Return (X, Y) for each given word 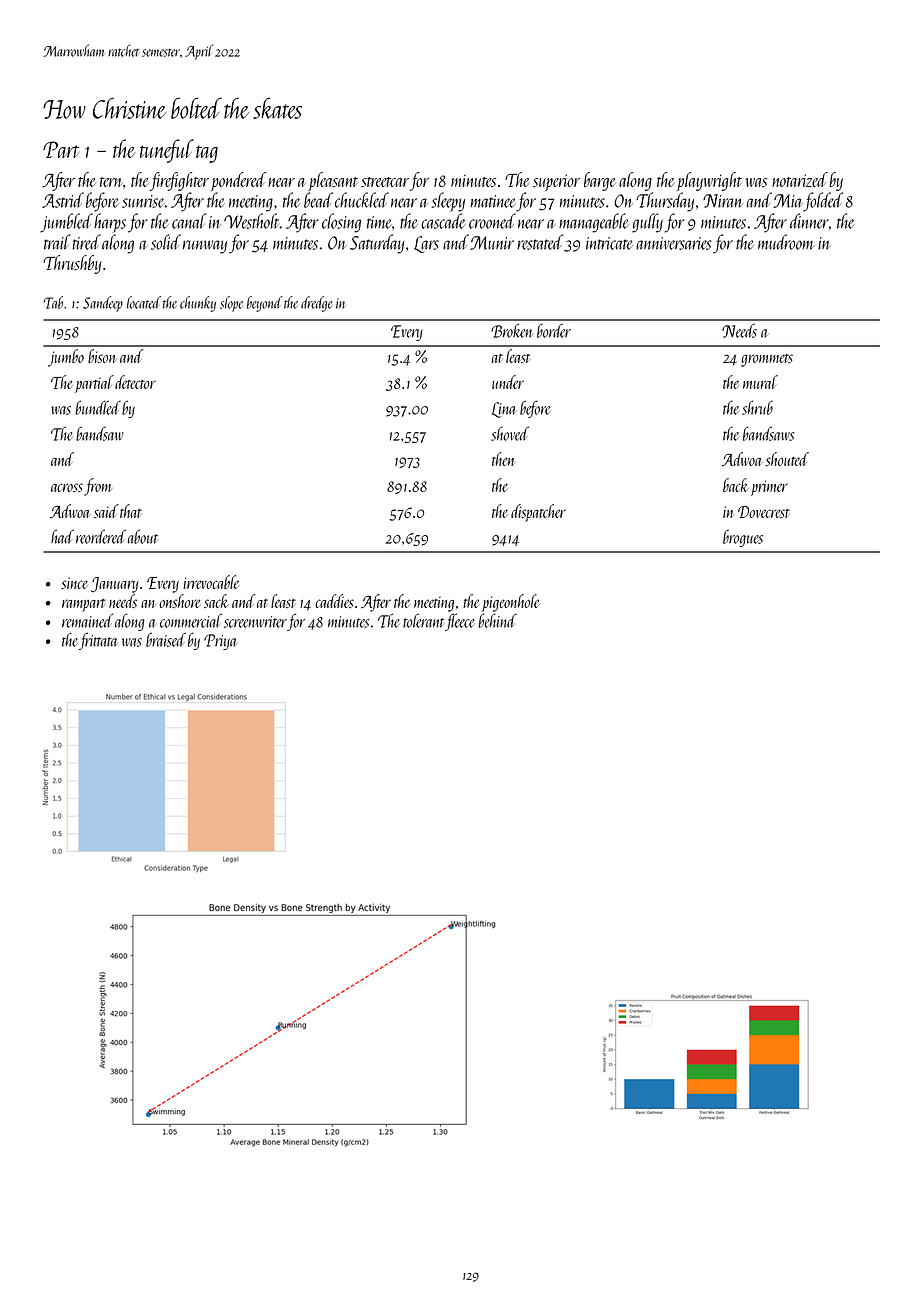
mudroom (786, 242)
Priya (221, 642)
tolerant (423, 621)
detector (135, 382)
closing (341, 223)
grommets (767, 360)
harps (110, 223)
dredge (317, 304)
